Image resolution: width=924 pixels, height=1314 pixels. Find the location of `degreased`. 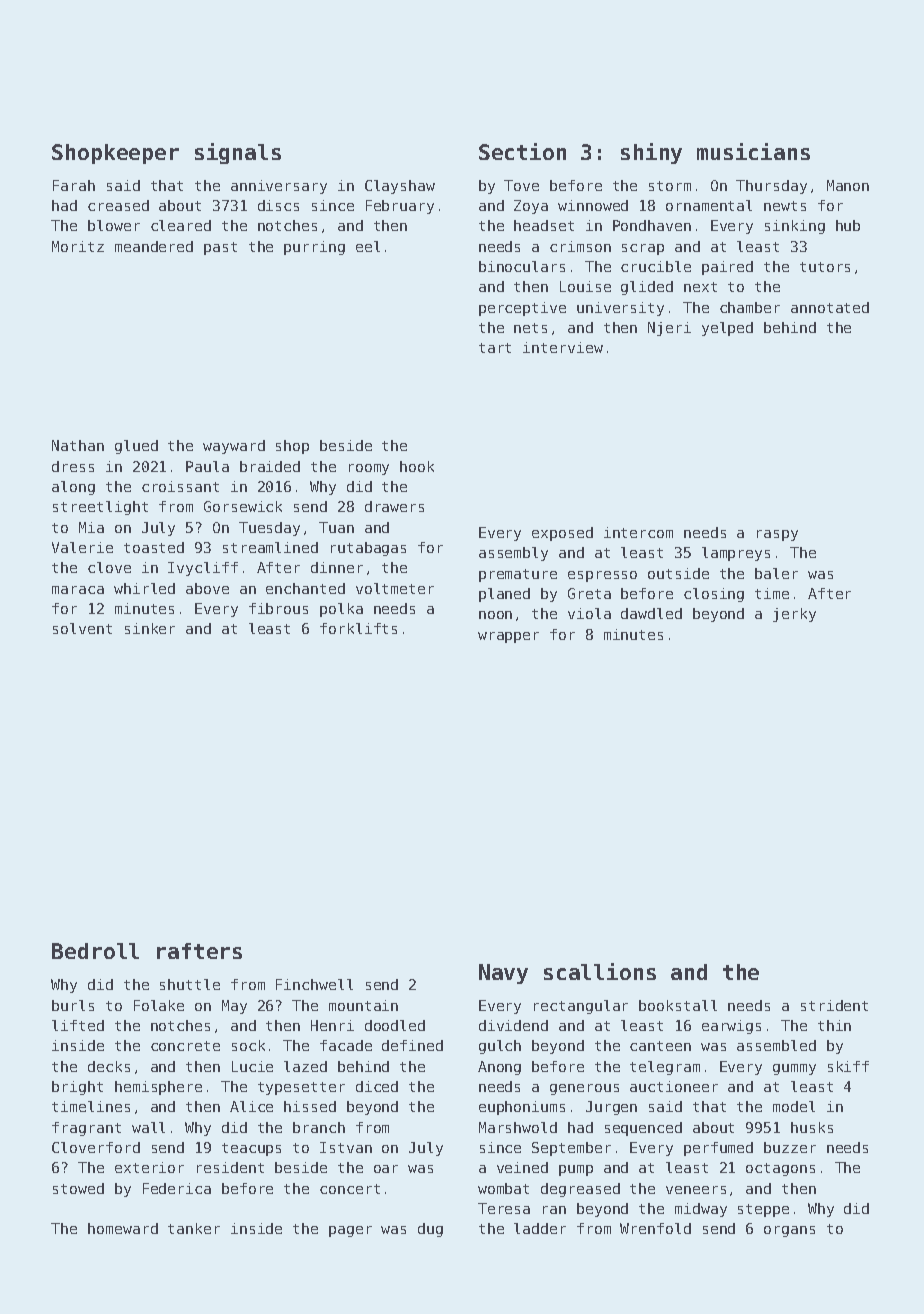

degreased is located at coordinates (580, 1190).
